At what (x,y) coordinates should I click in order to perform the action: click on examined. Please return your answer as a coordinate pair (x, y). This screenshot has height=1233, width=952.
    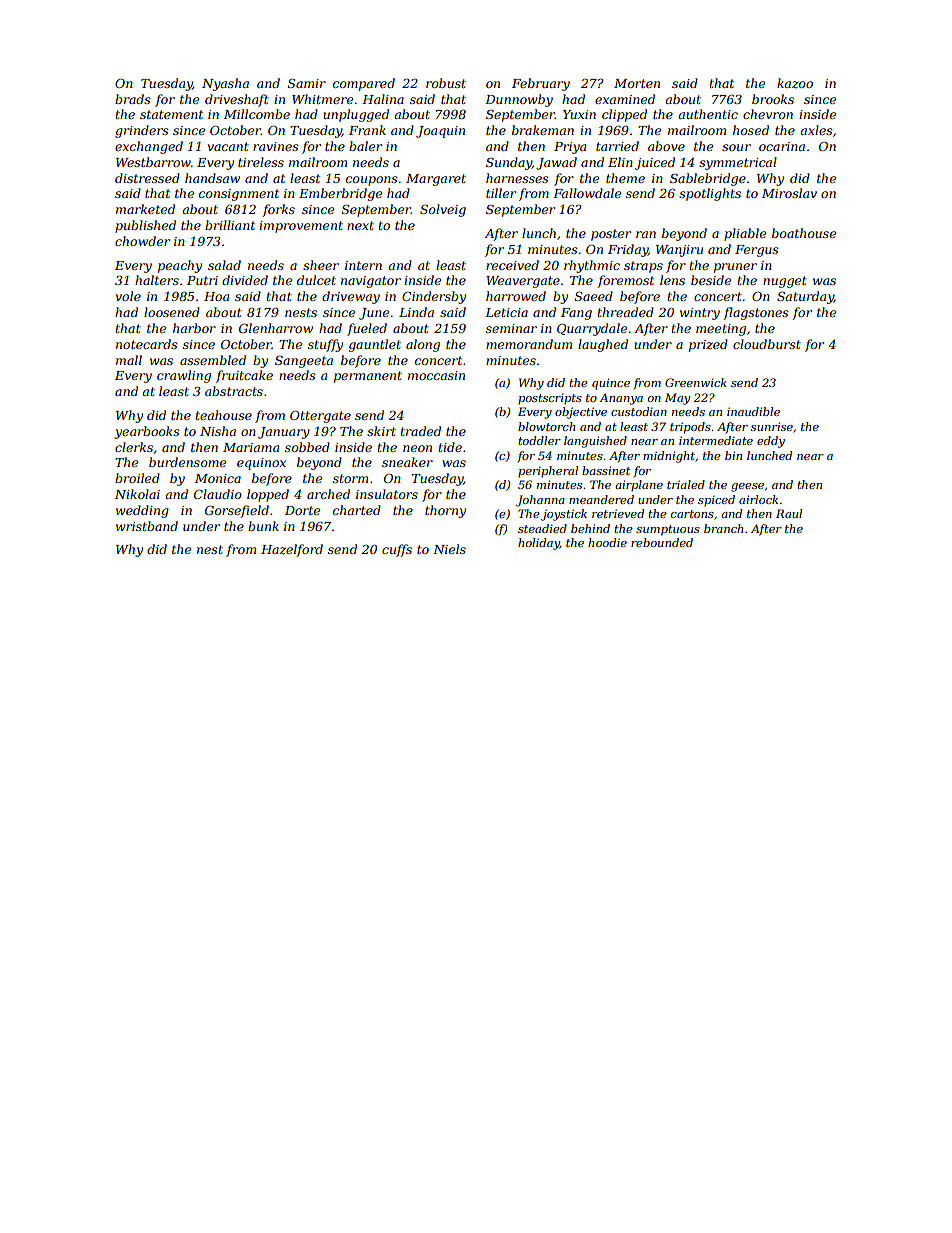
    Looking at the image, I should click on (625, 99).
